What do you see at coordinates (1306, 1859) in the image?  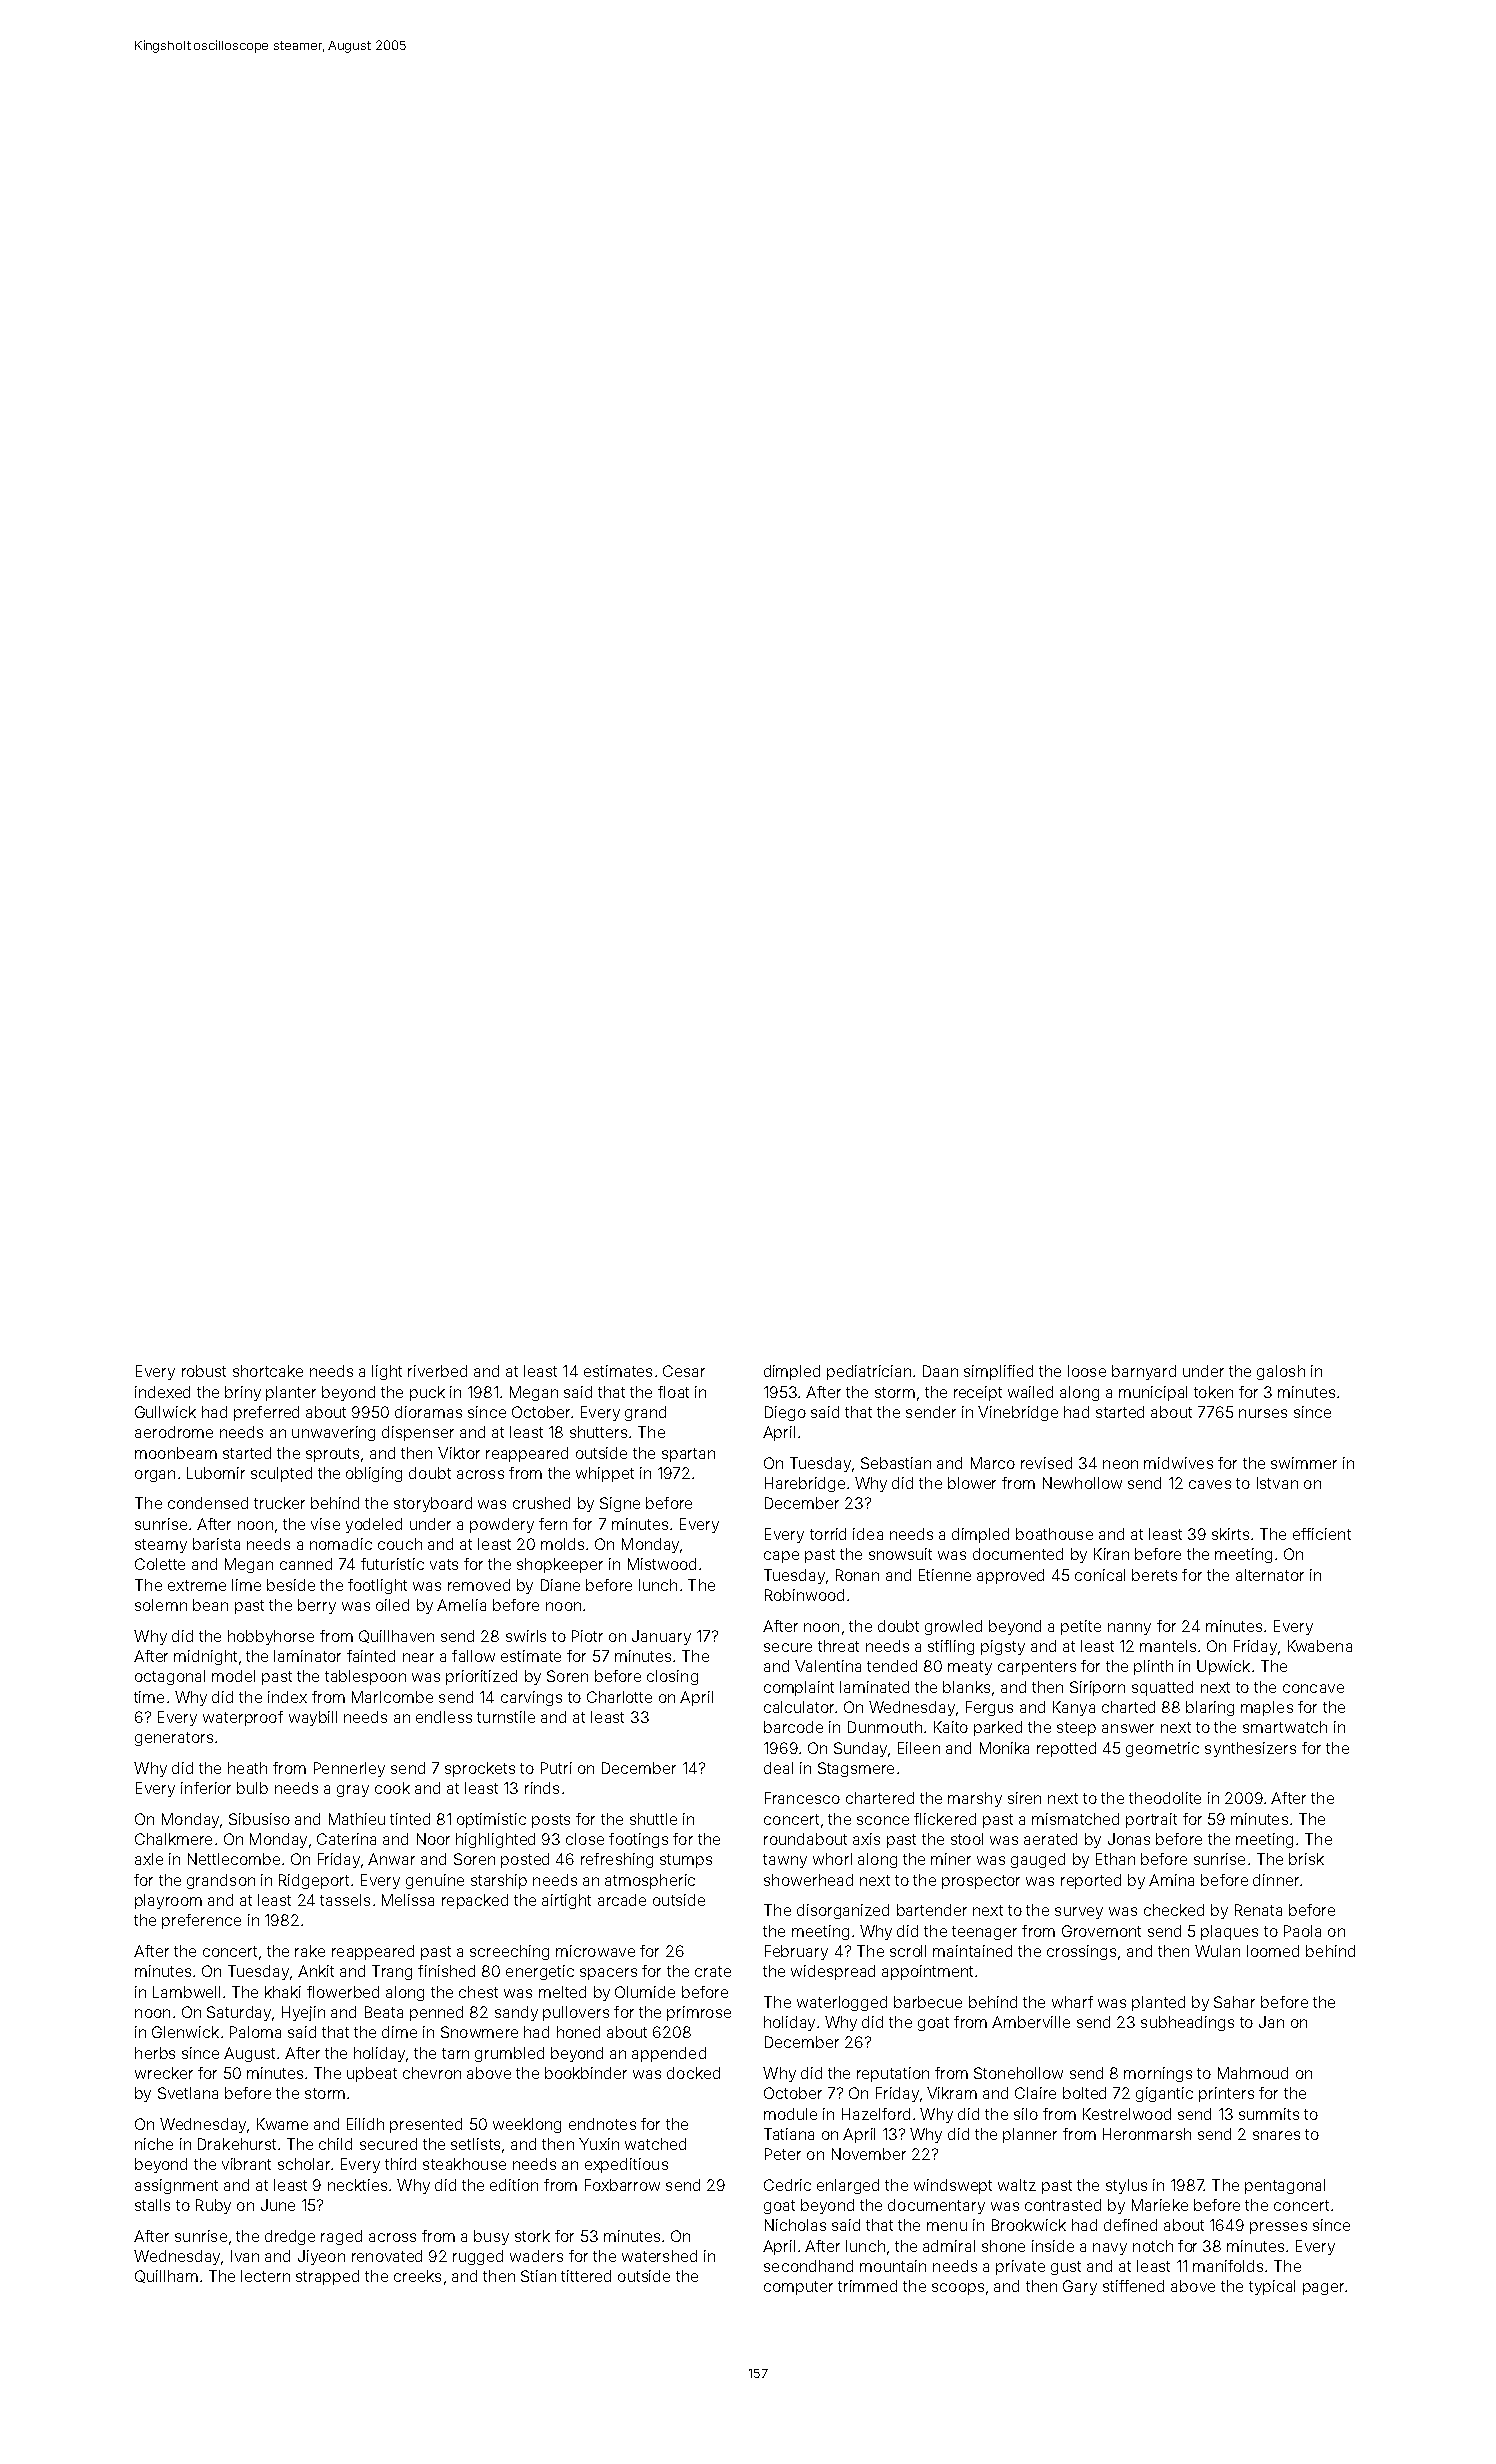 I see `brisk` at bounding box center [1306, 1859].
